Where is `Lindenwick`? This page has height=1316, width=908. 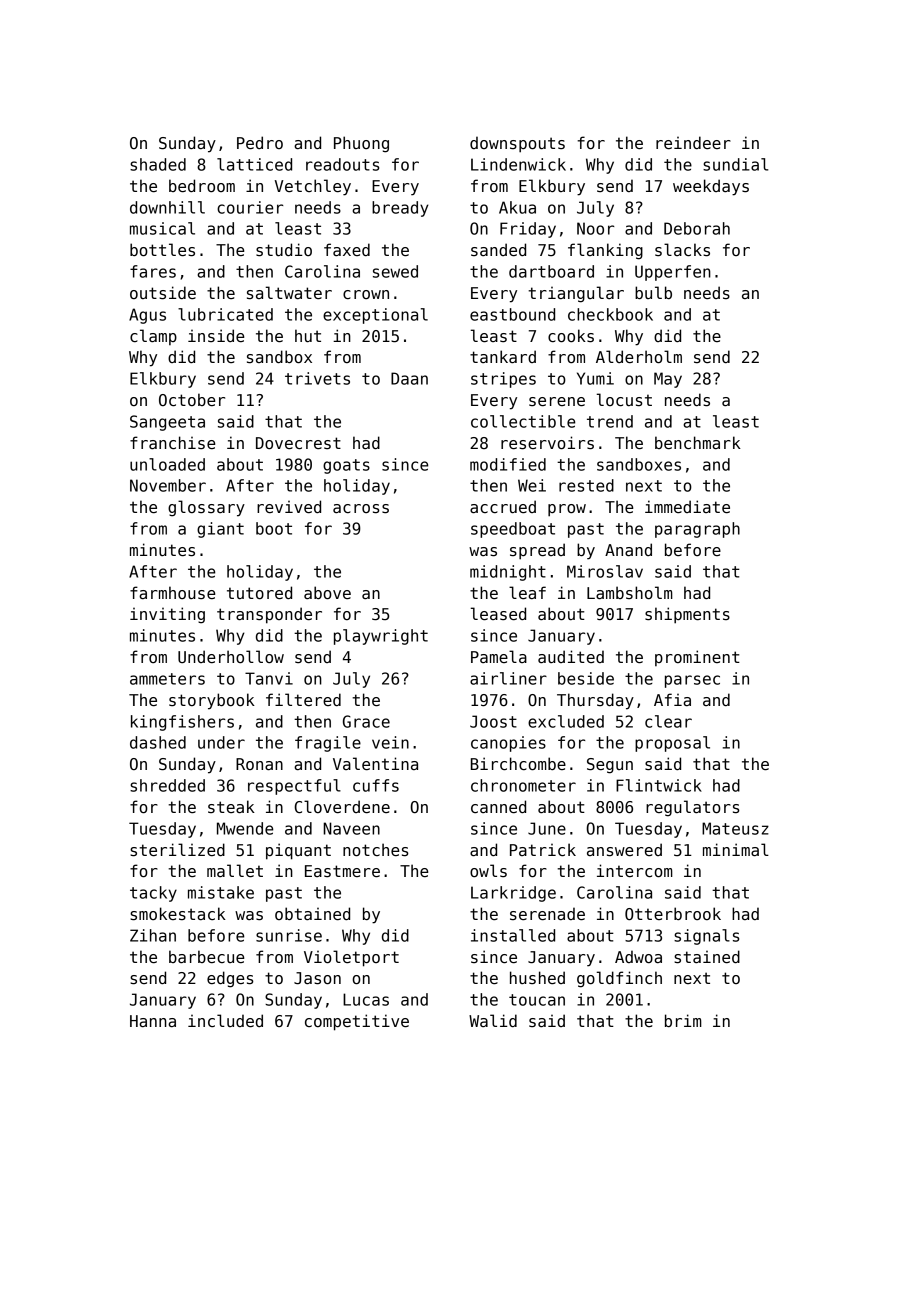
Lindenwick is located at coordinates (518, 164).
